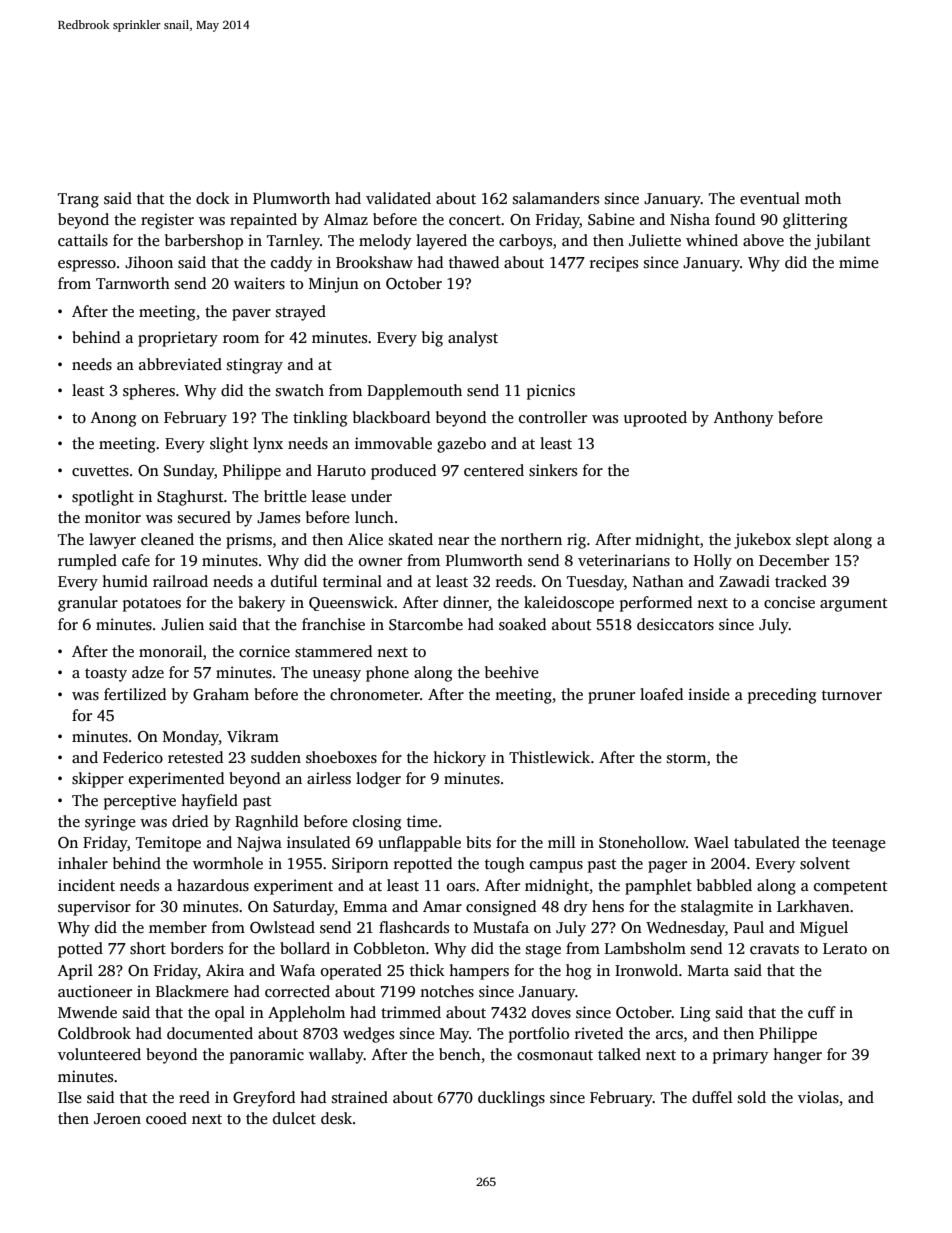  What do you see at coordinates (686, 758) in the screenshot?
I see `storm` at bounding box center [686, 758].
